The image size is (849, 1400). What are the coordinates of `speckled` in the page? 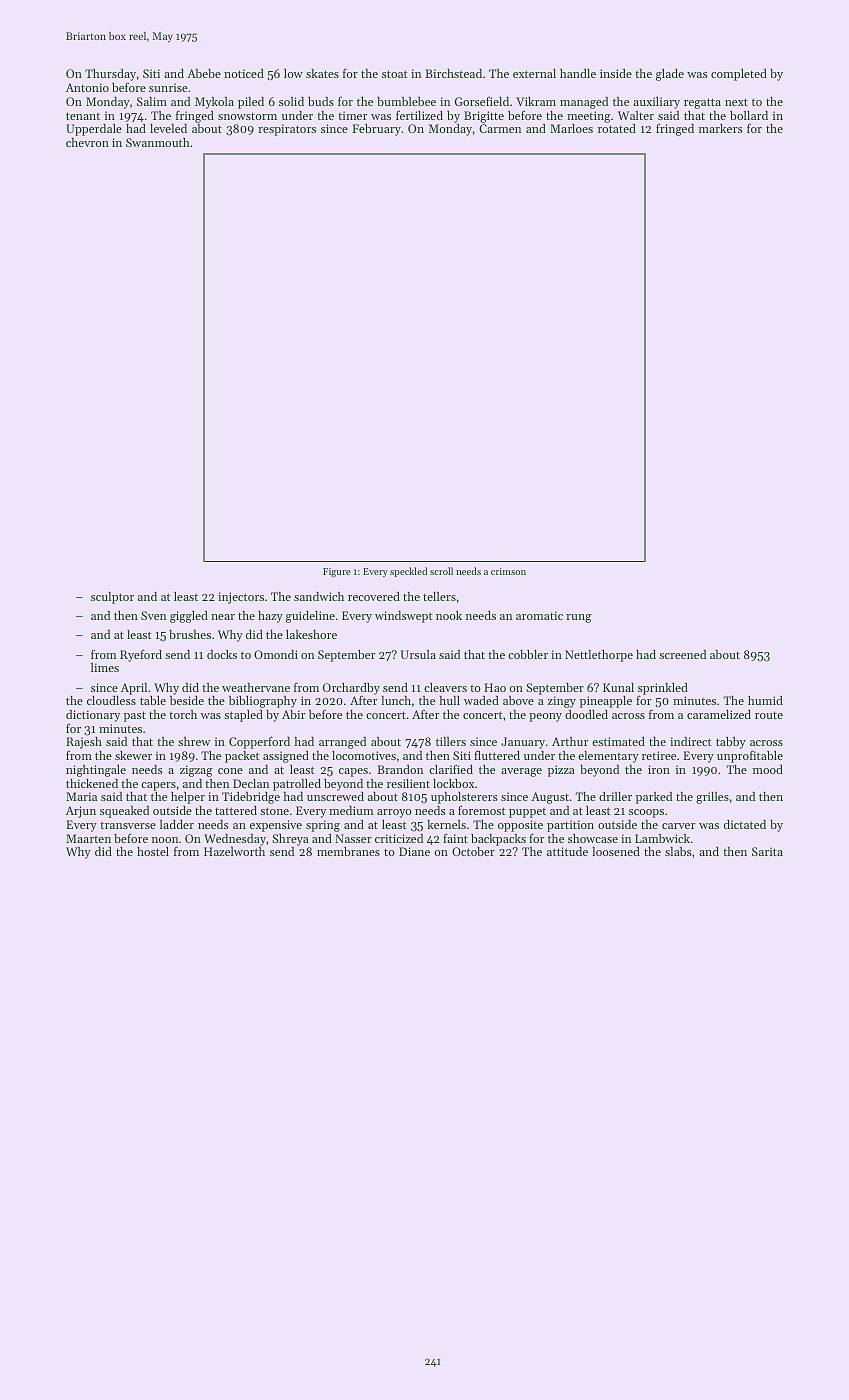 It's located at (408, 572).
